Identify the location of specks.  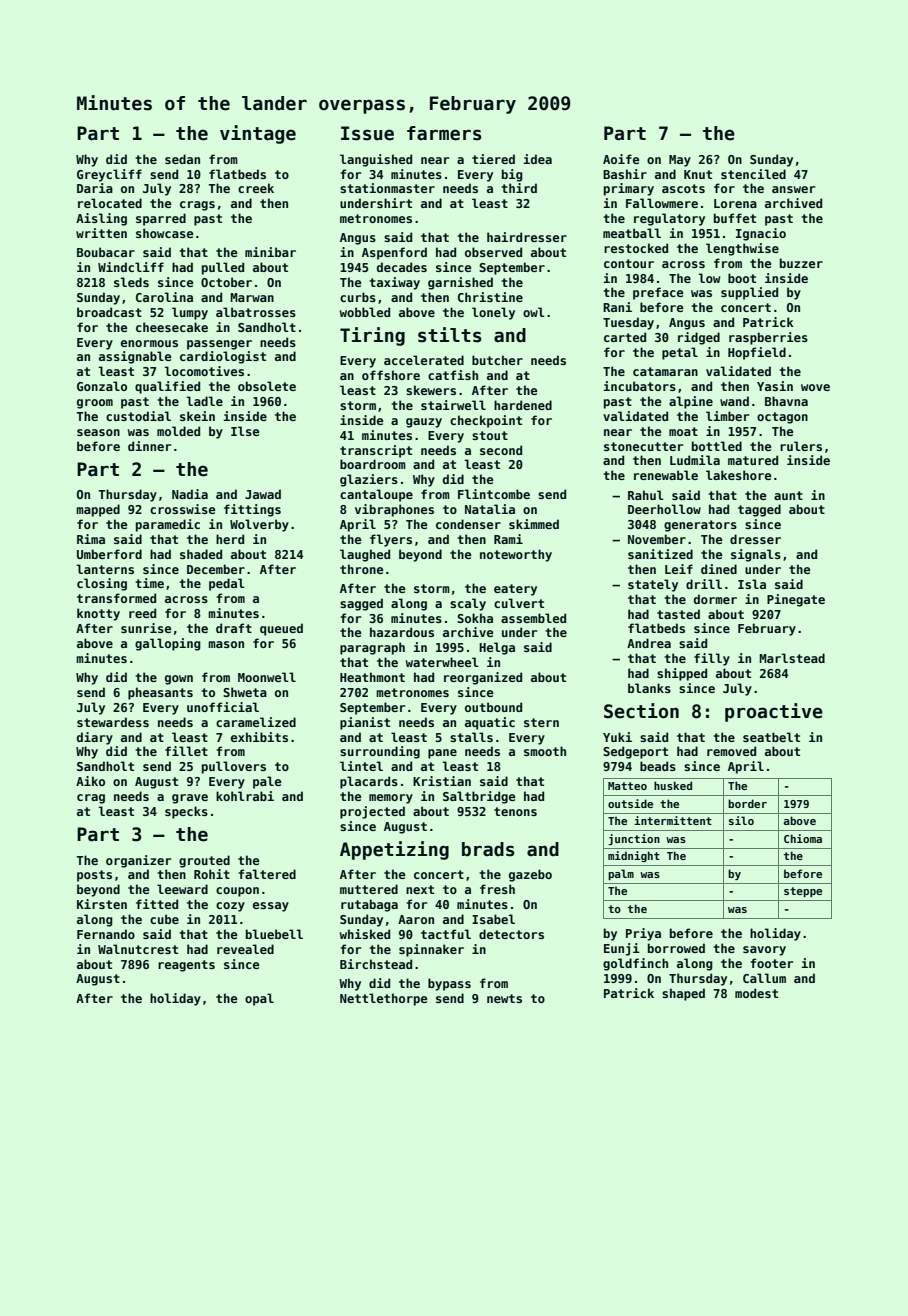
(186, 812).
